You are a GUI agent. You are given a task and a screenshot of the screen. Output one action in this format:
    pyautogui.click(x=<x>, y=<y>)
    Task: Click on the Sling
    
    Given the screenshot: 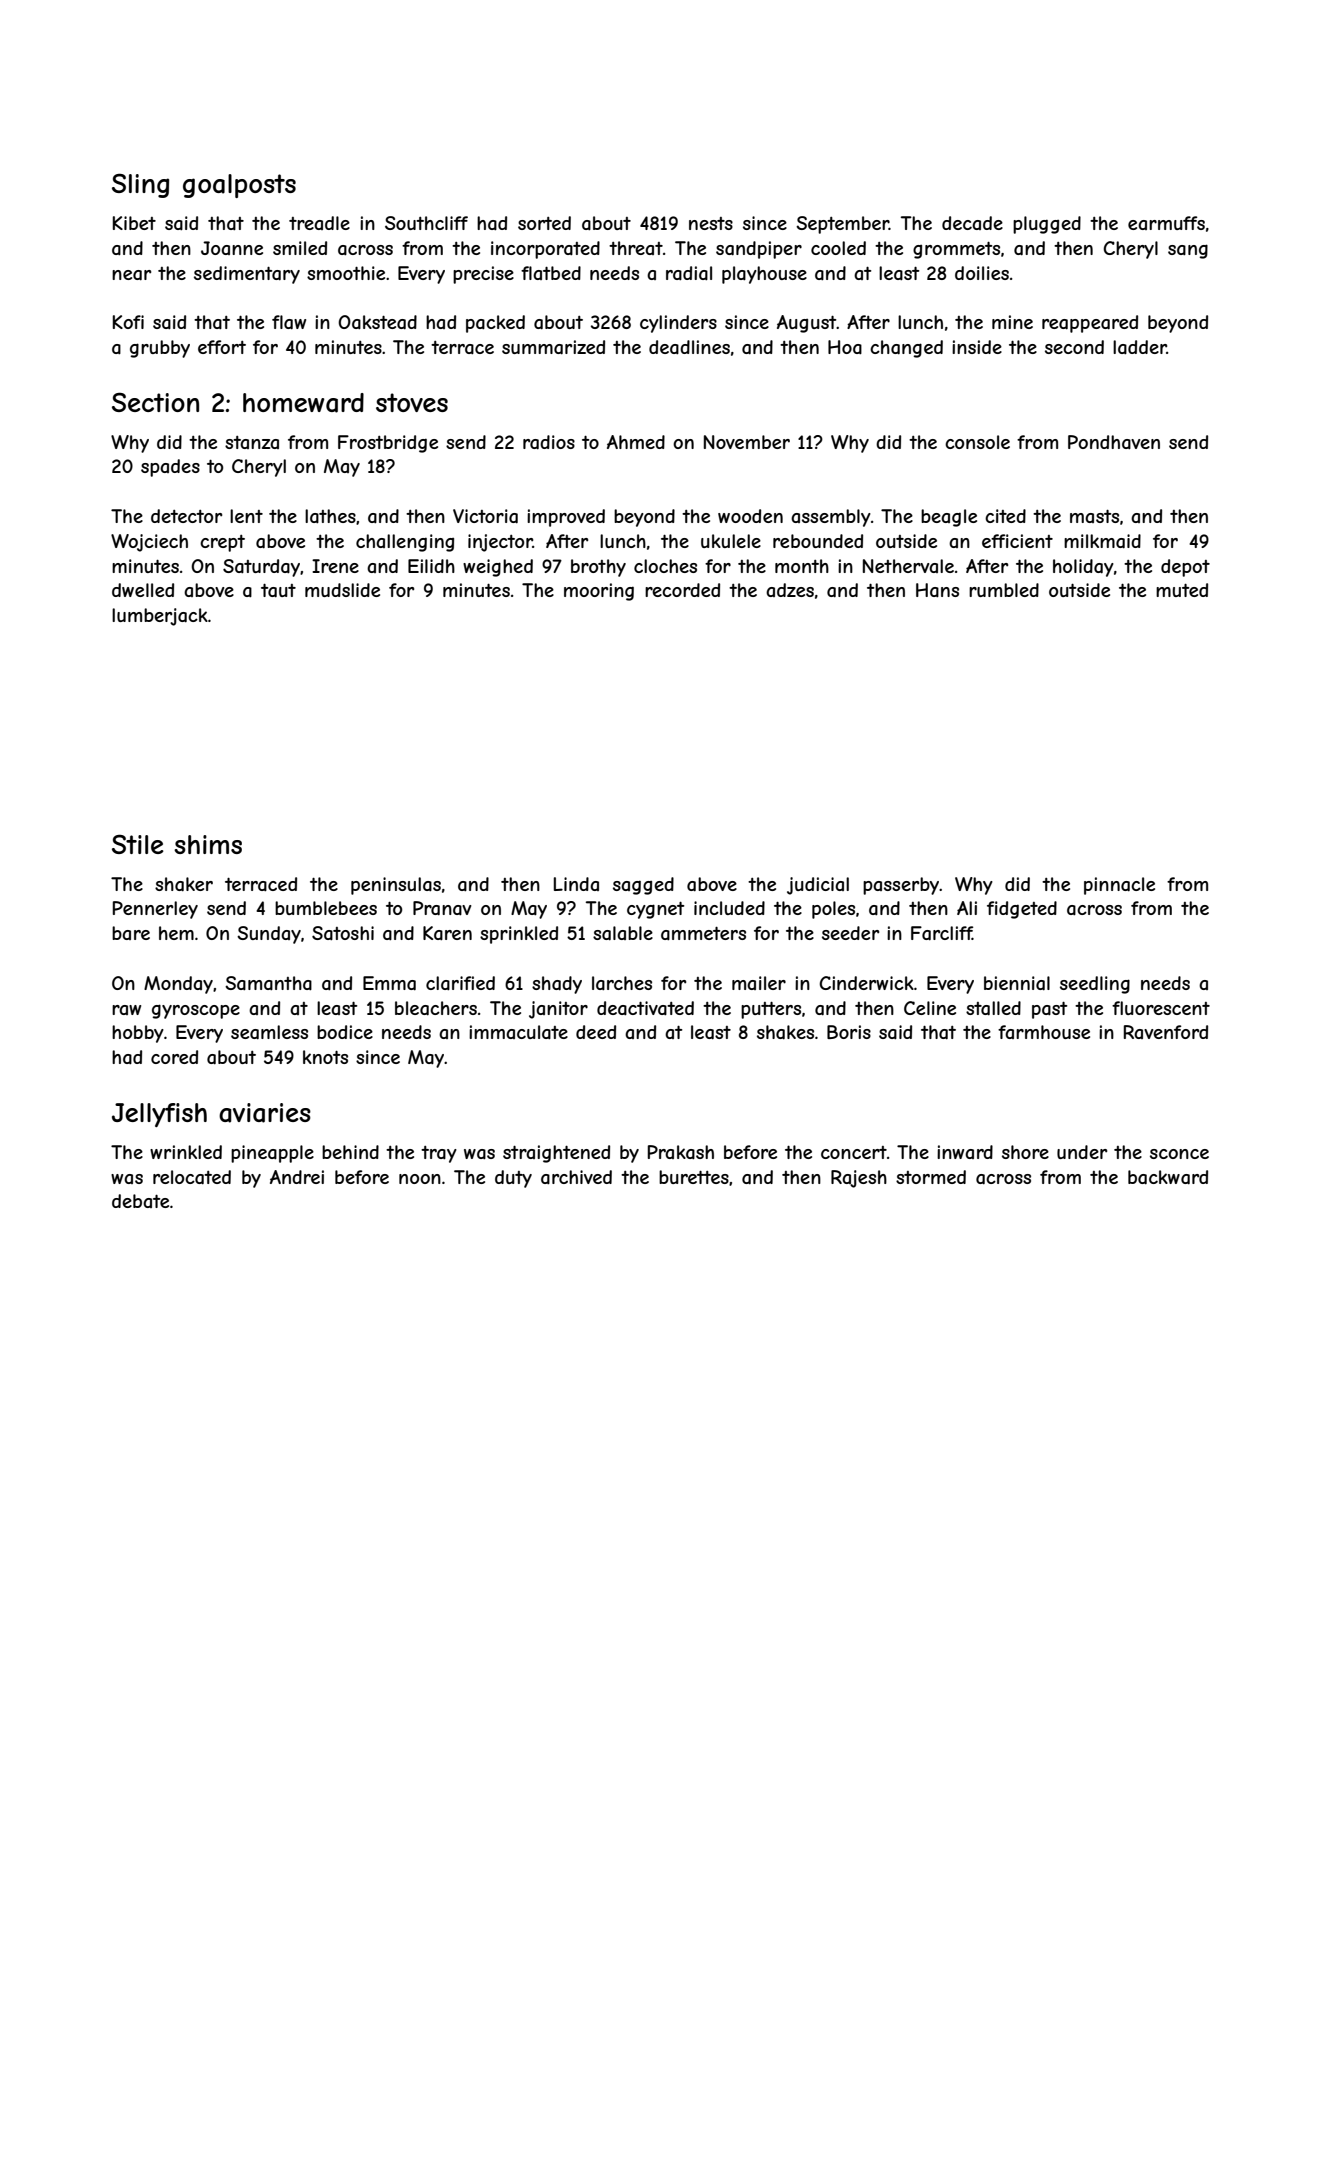 What is the action you would take?
    pyautogui.click(x=140, y=185)
